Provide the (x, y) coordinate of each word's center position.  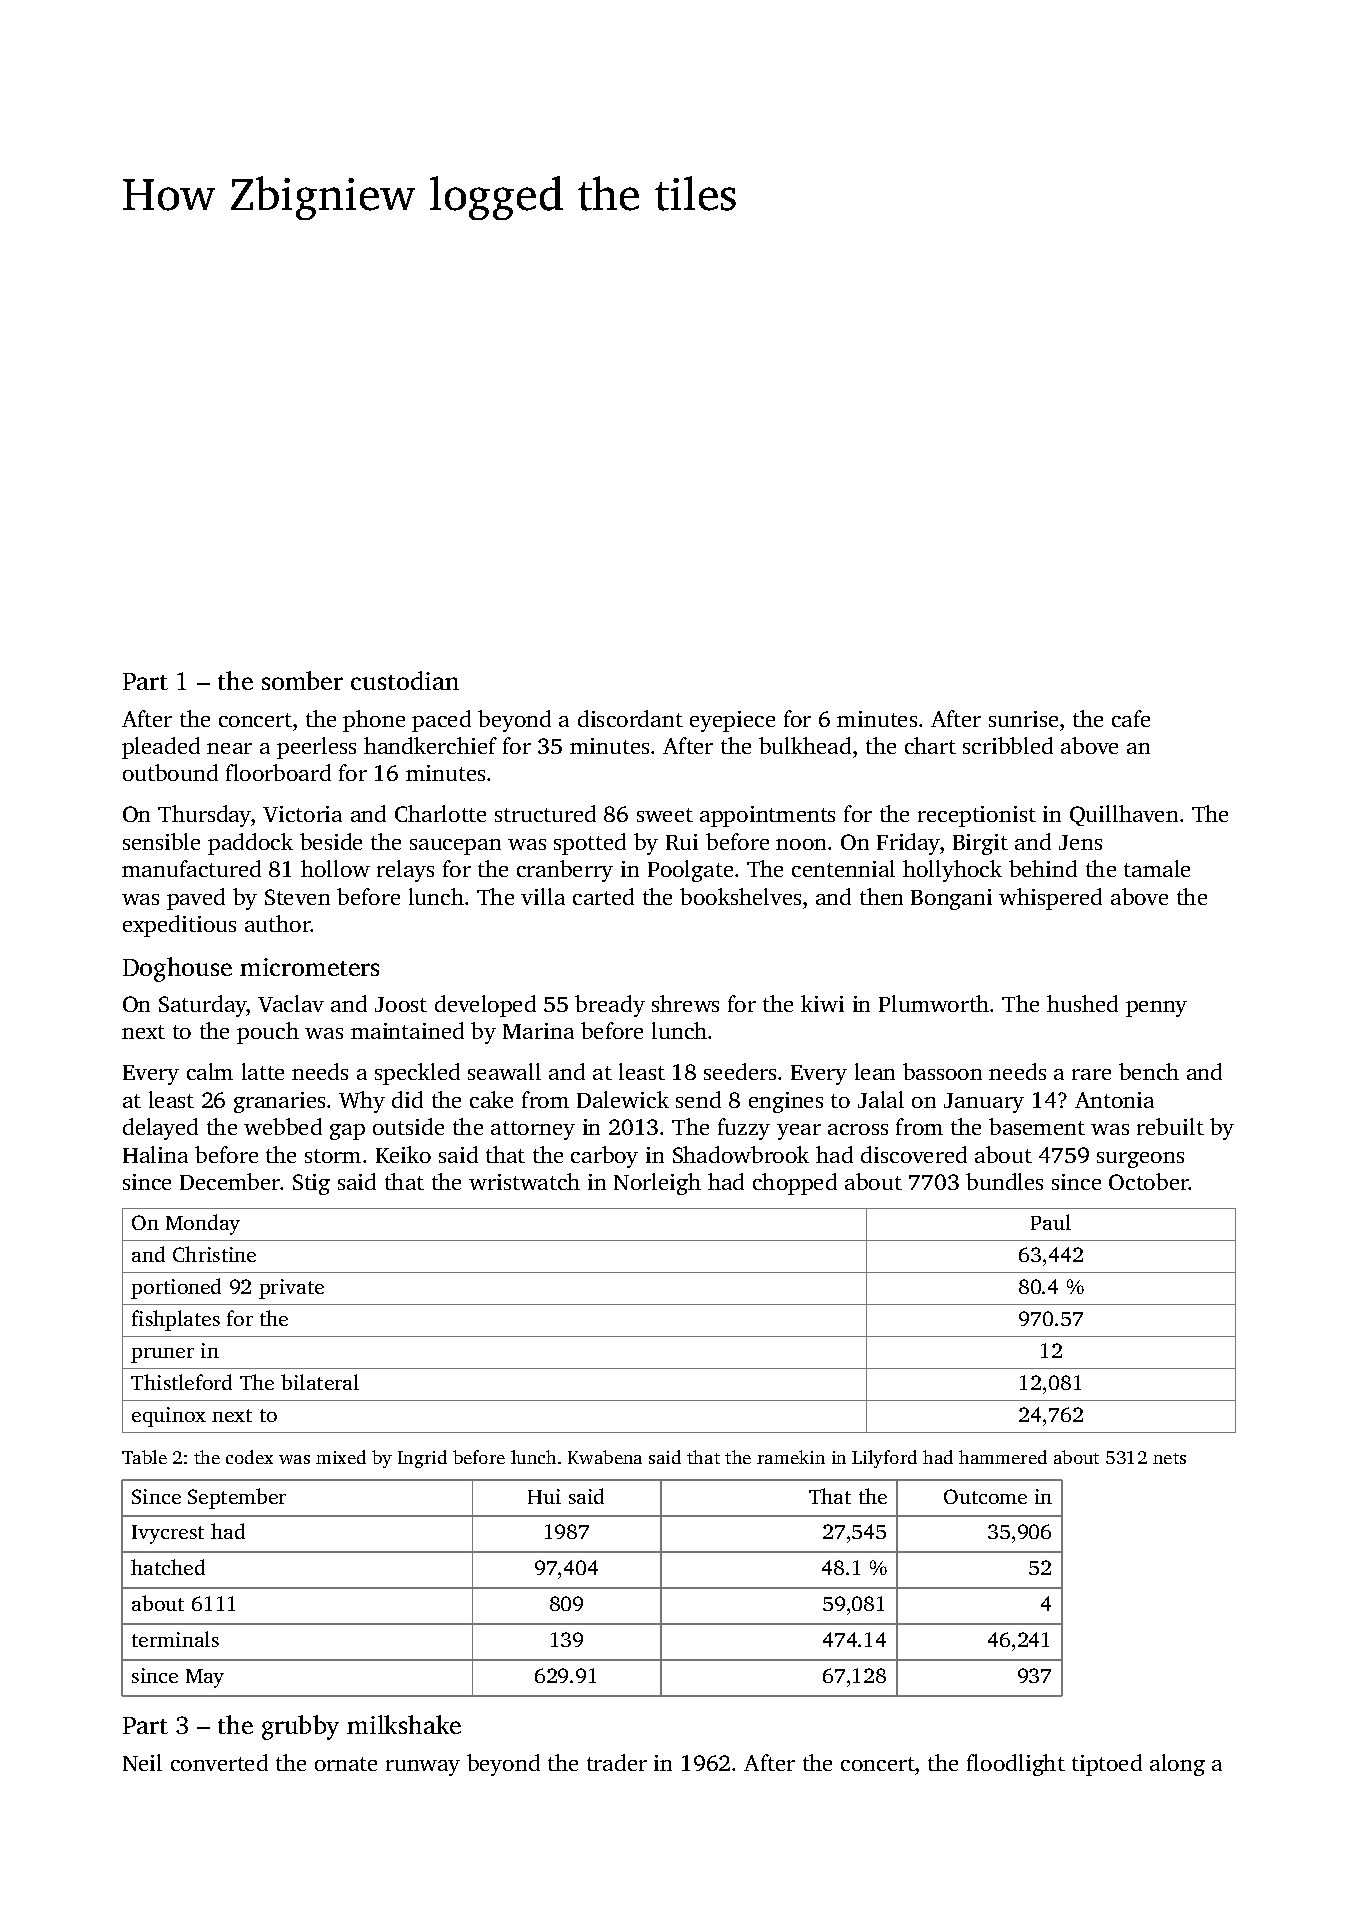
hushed (1082, 1003)
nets (1169, 1458)
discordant (630, 718)
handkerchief (430, 745)
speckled (417, 1074)
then (881, 896)
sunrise (1023, 719)
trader (617, 1762)
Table (144, 1457)
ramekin (791, 1457)
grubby (300, 1727)
